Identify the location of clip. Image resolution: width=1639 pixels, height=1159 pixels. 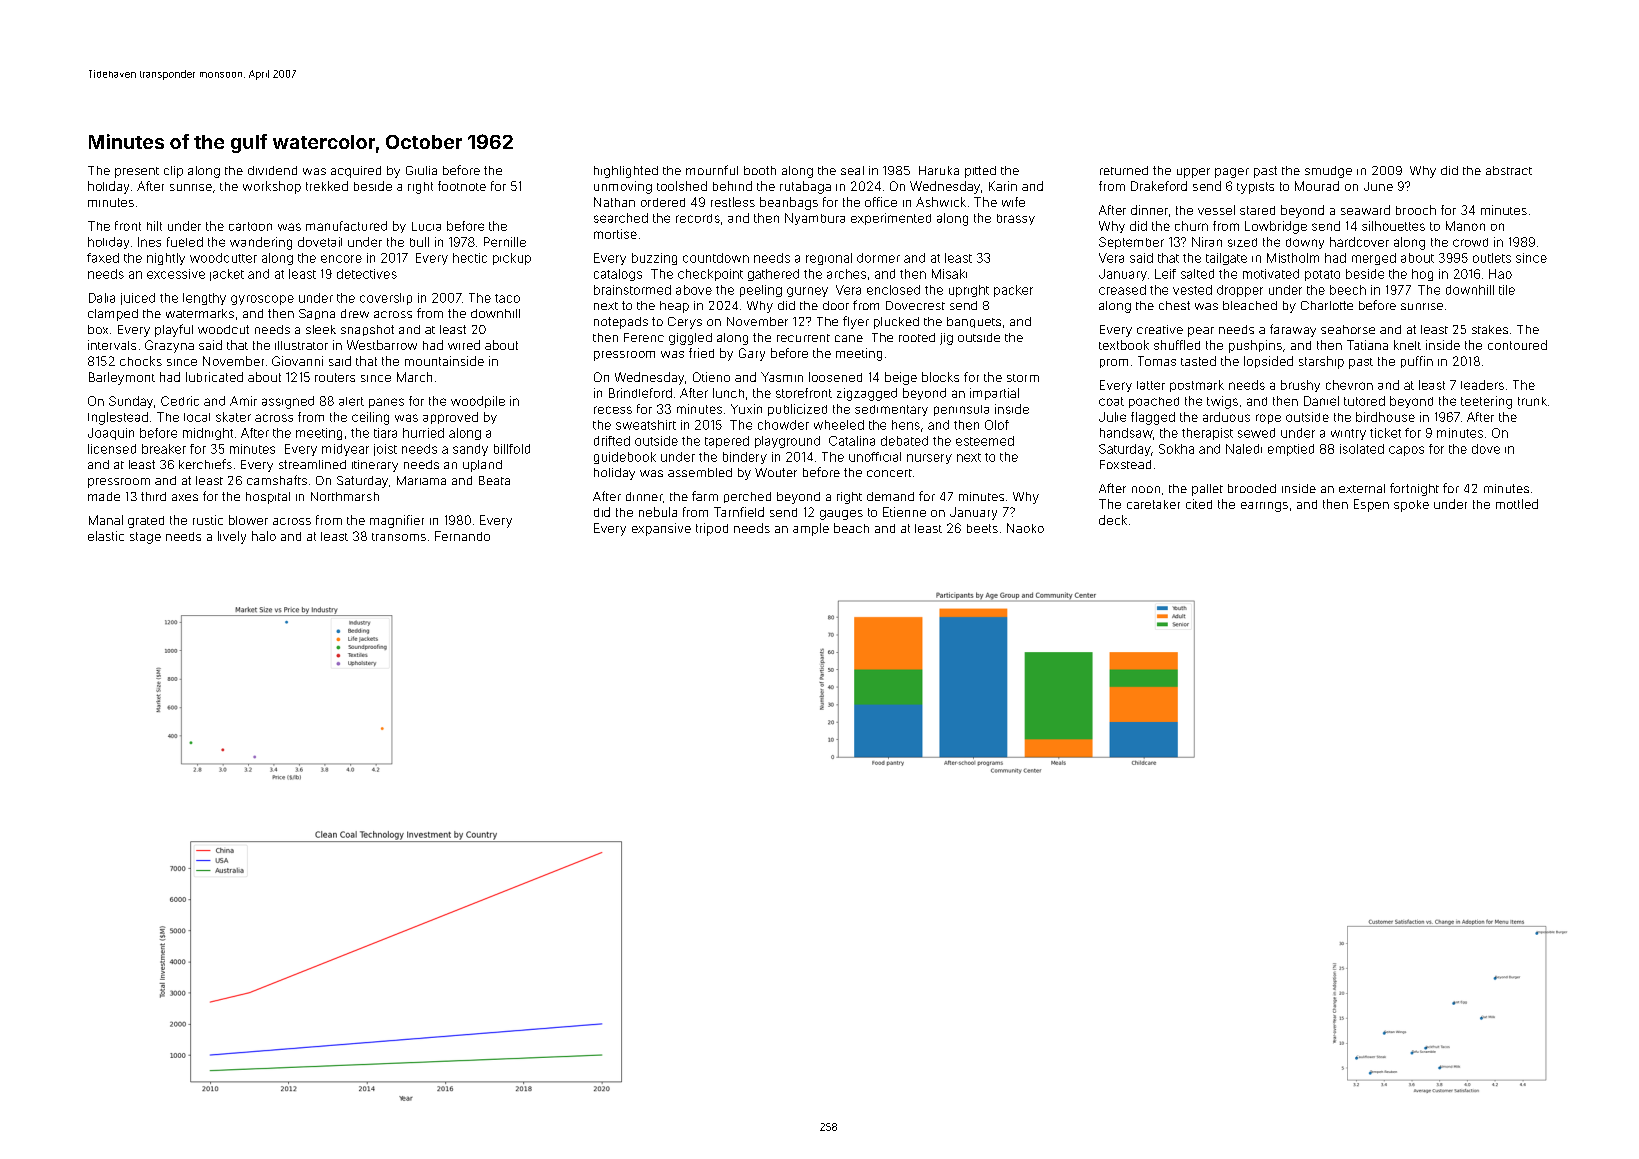
(173, 172).
